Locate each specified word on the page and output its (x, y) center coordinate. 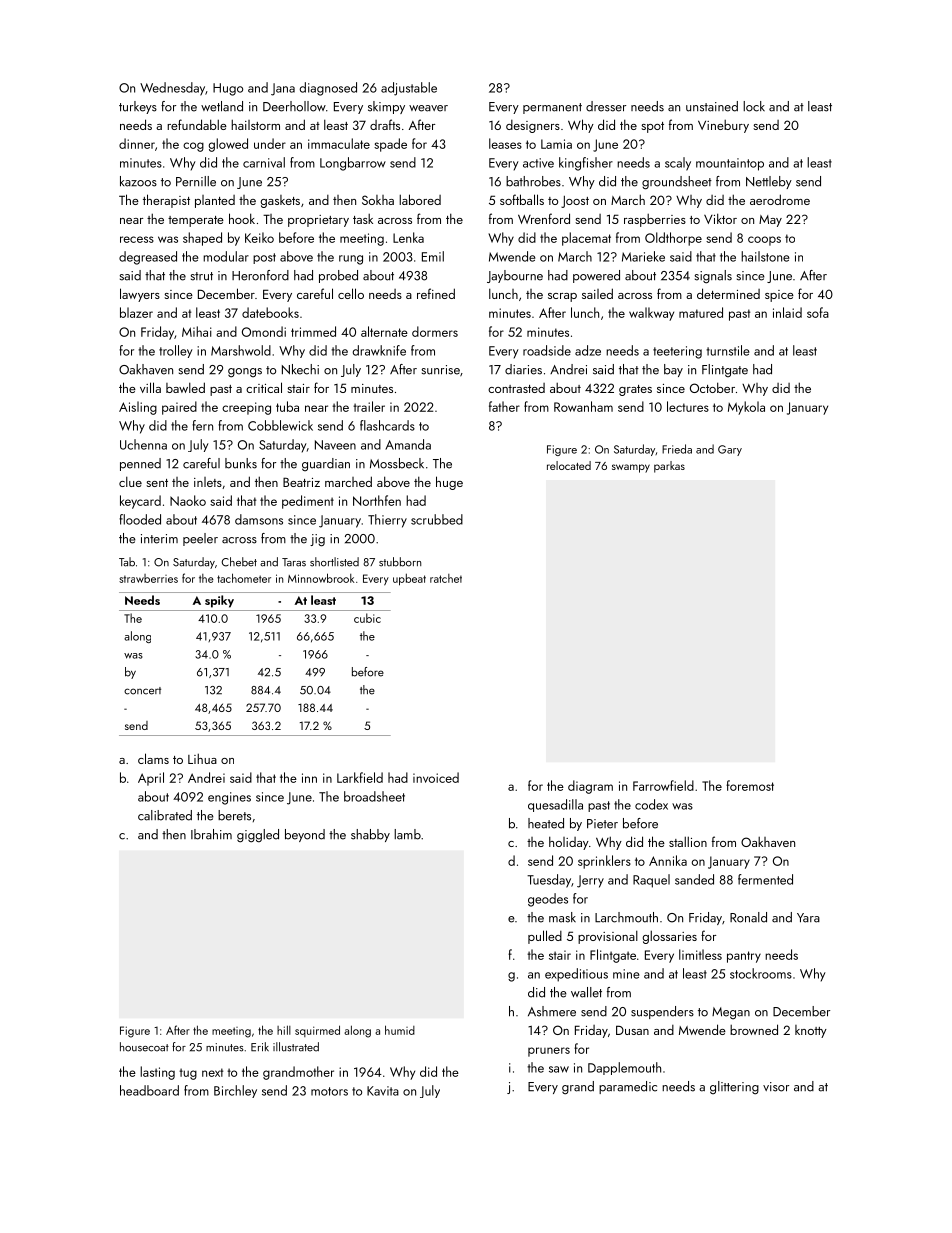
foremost (750, 785)
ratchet (446, 578)
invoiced (436, 777)
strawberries (148, 578)
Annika (668, 860)
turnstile (727, 350)
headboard (149, 1090)
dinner (137, 143)
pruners (549, 1052)
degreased (148, 258)
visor (776, 1087)
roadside (547, 350)
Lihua (202, 758)
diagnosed (328, 89)
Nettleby (769, 182)
